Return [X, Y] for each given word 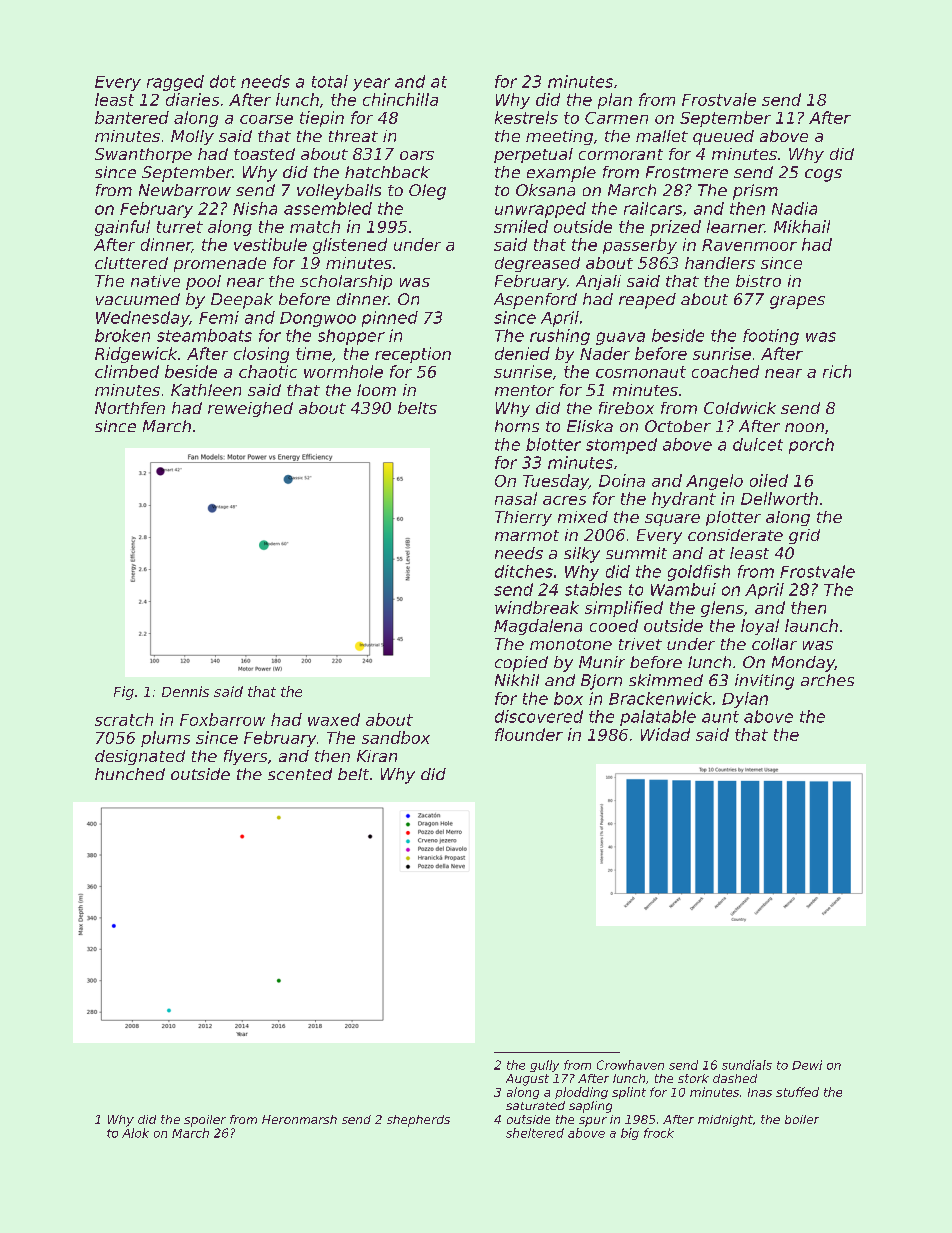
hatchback [387, 172]
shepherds [418, 1121]
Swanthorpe [143, 155]
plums [165, 739]
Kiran [377, 756]
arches [827, 680]
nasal [516, 498]
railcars [653, 208]
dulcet [758, 444]
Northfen [130, 408]
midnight [725, 1121]
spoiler [205, 1121]
